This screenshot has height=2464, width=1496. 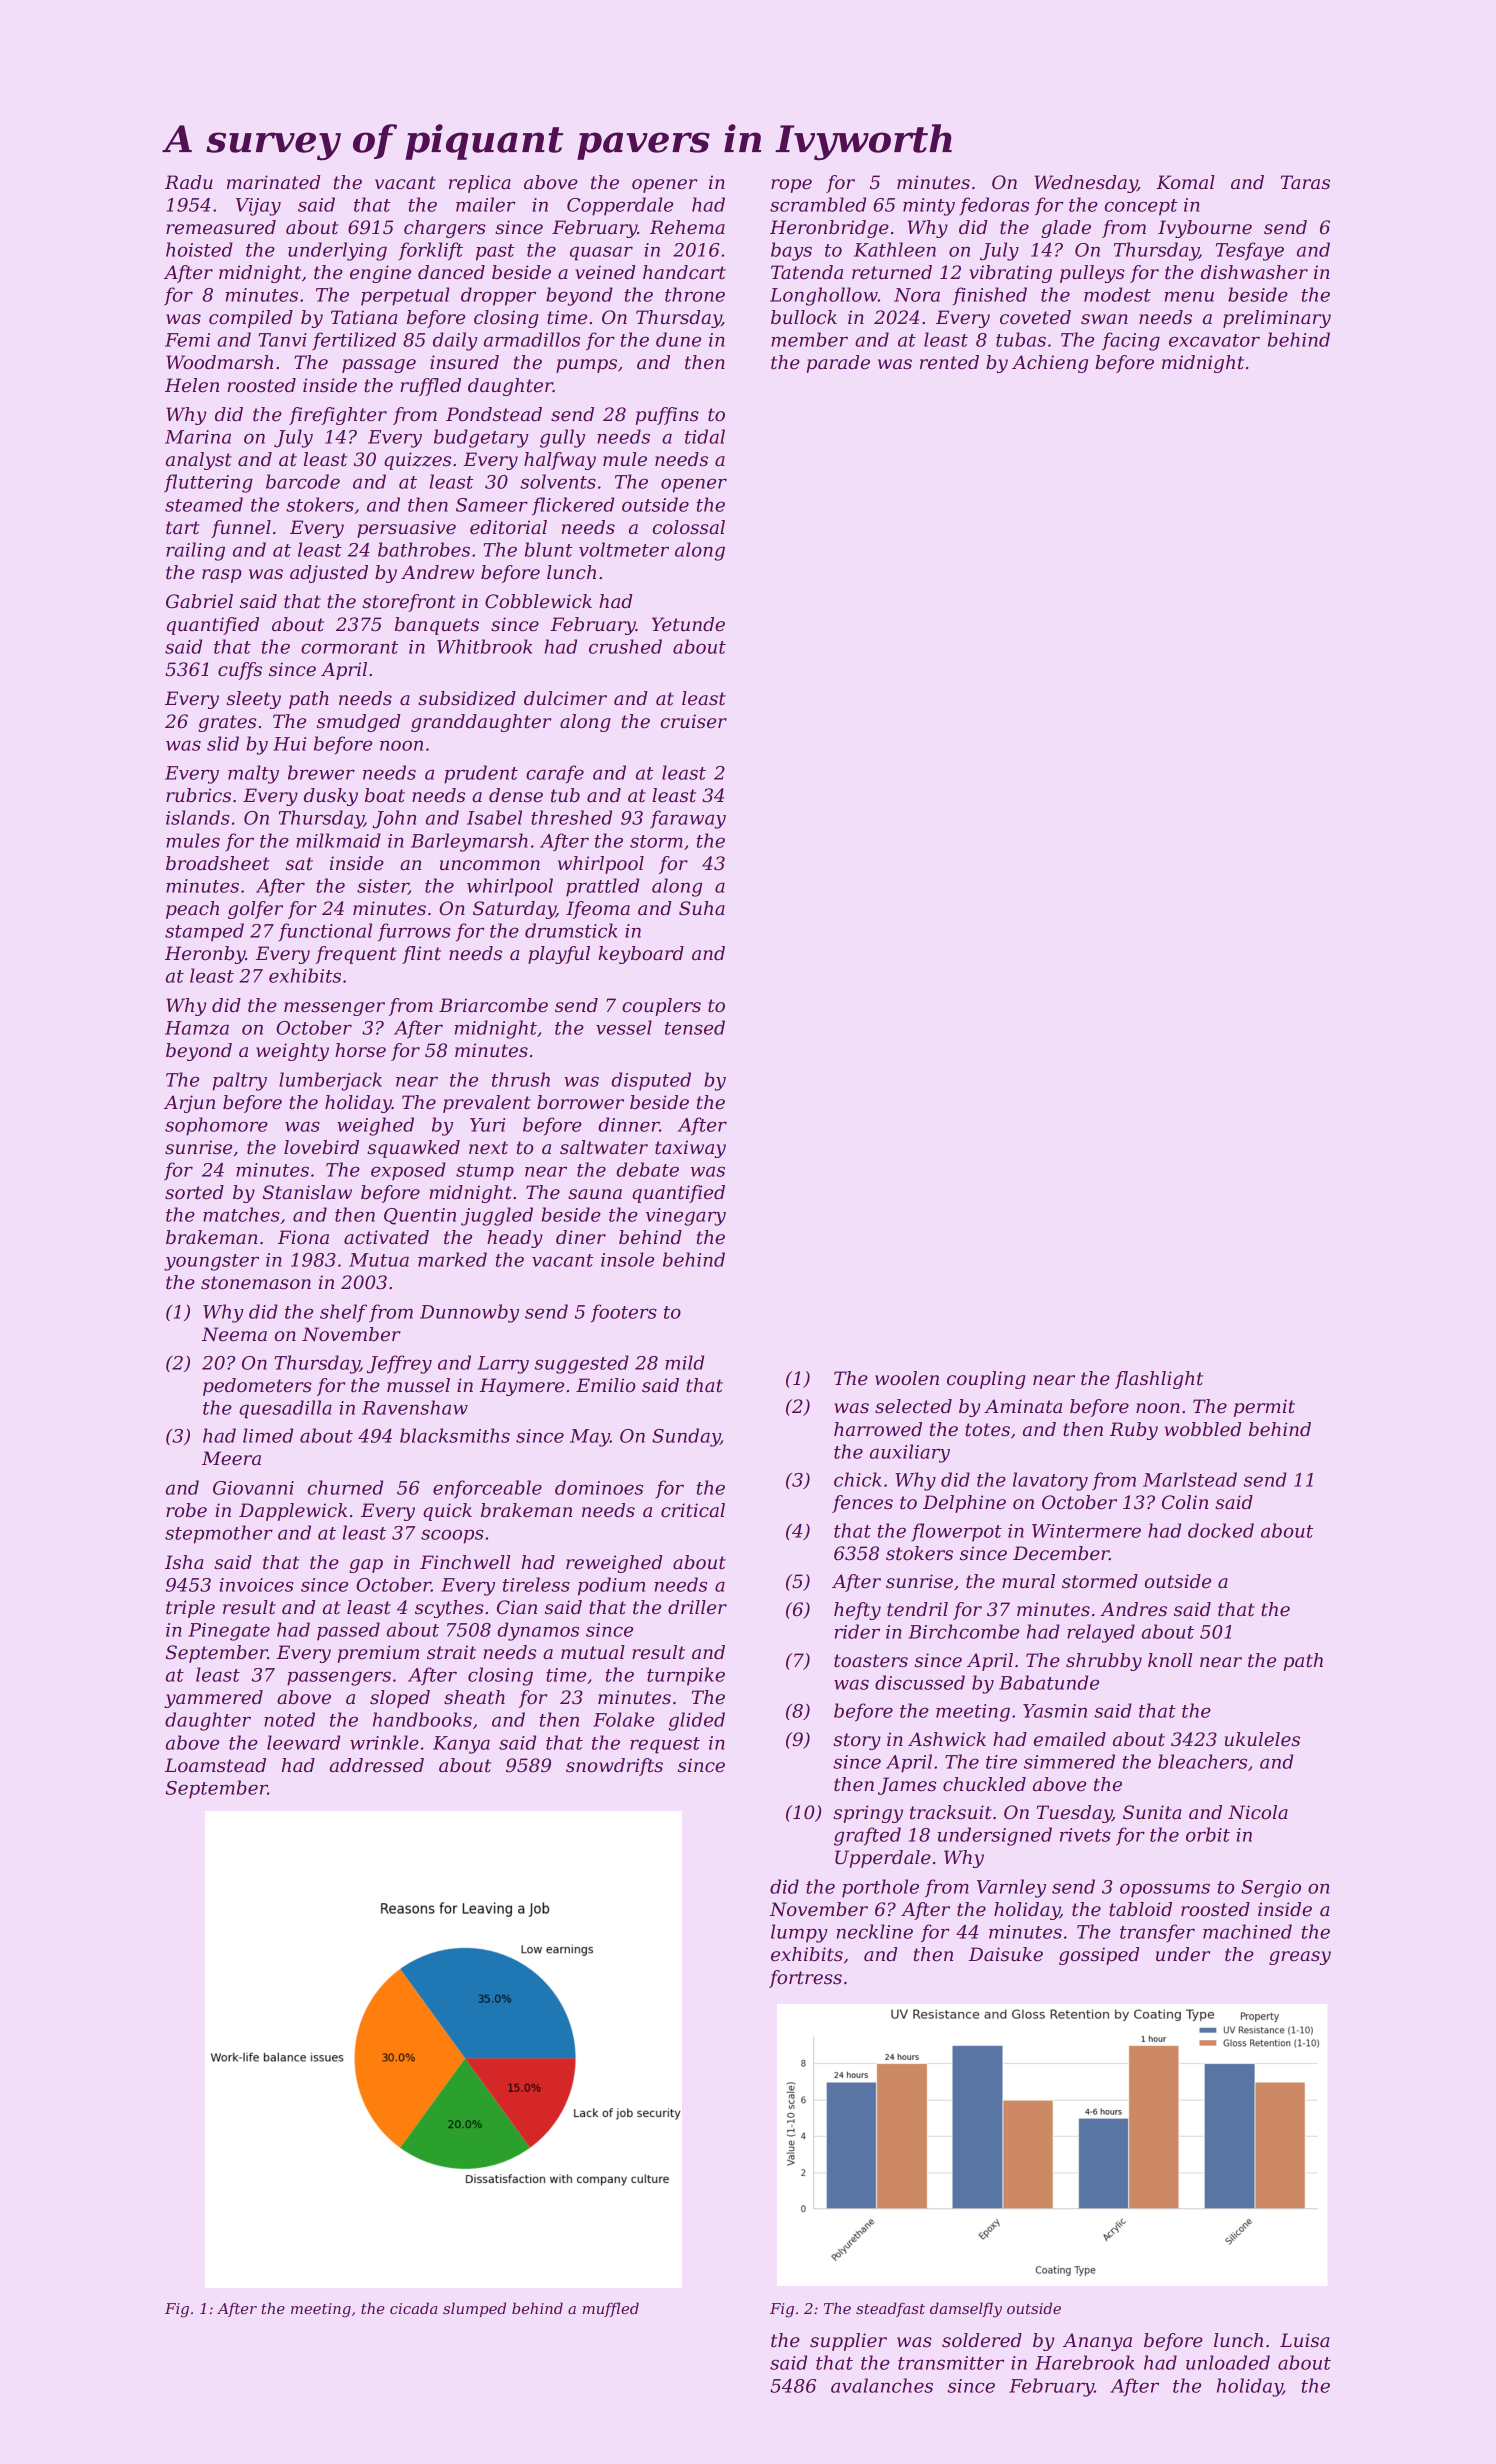 I want to click on playful, so click(x=559, y=955).
